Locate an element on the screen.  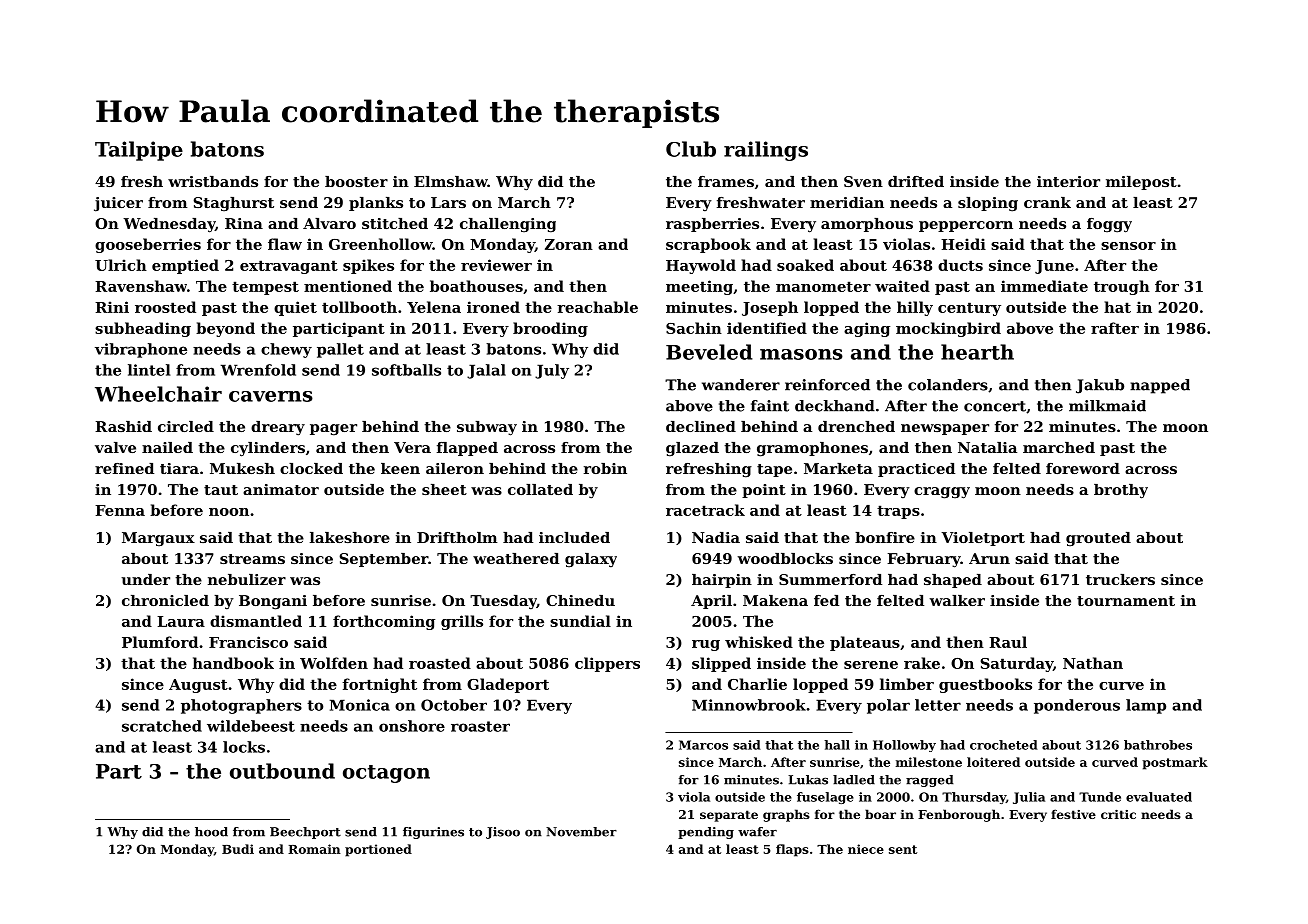
circled is located at coordinates (186, 426).
